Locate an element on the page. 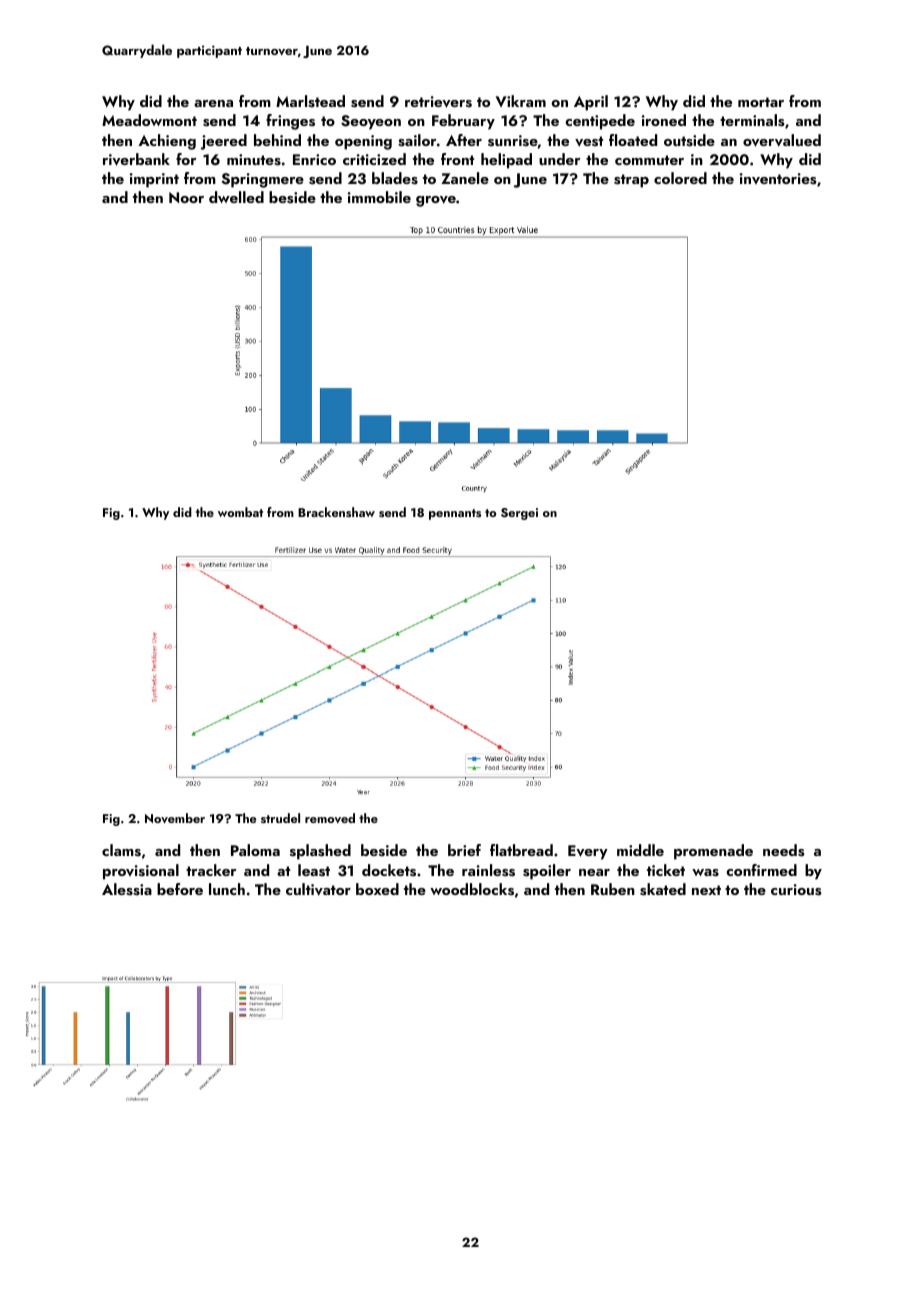 This document has width=924, height=1308. Noor is located at coordinates (186, 197).
